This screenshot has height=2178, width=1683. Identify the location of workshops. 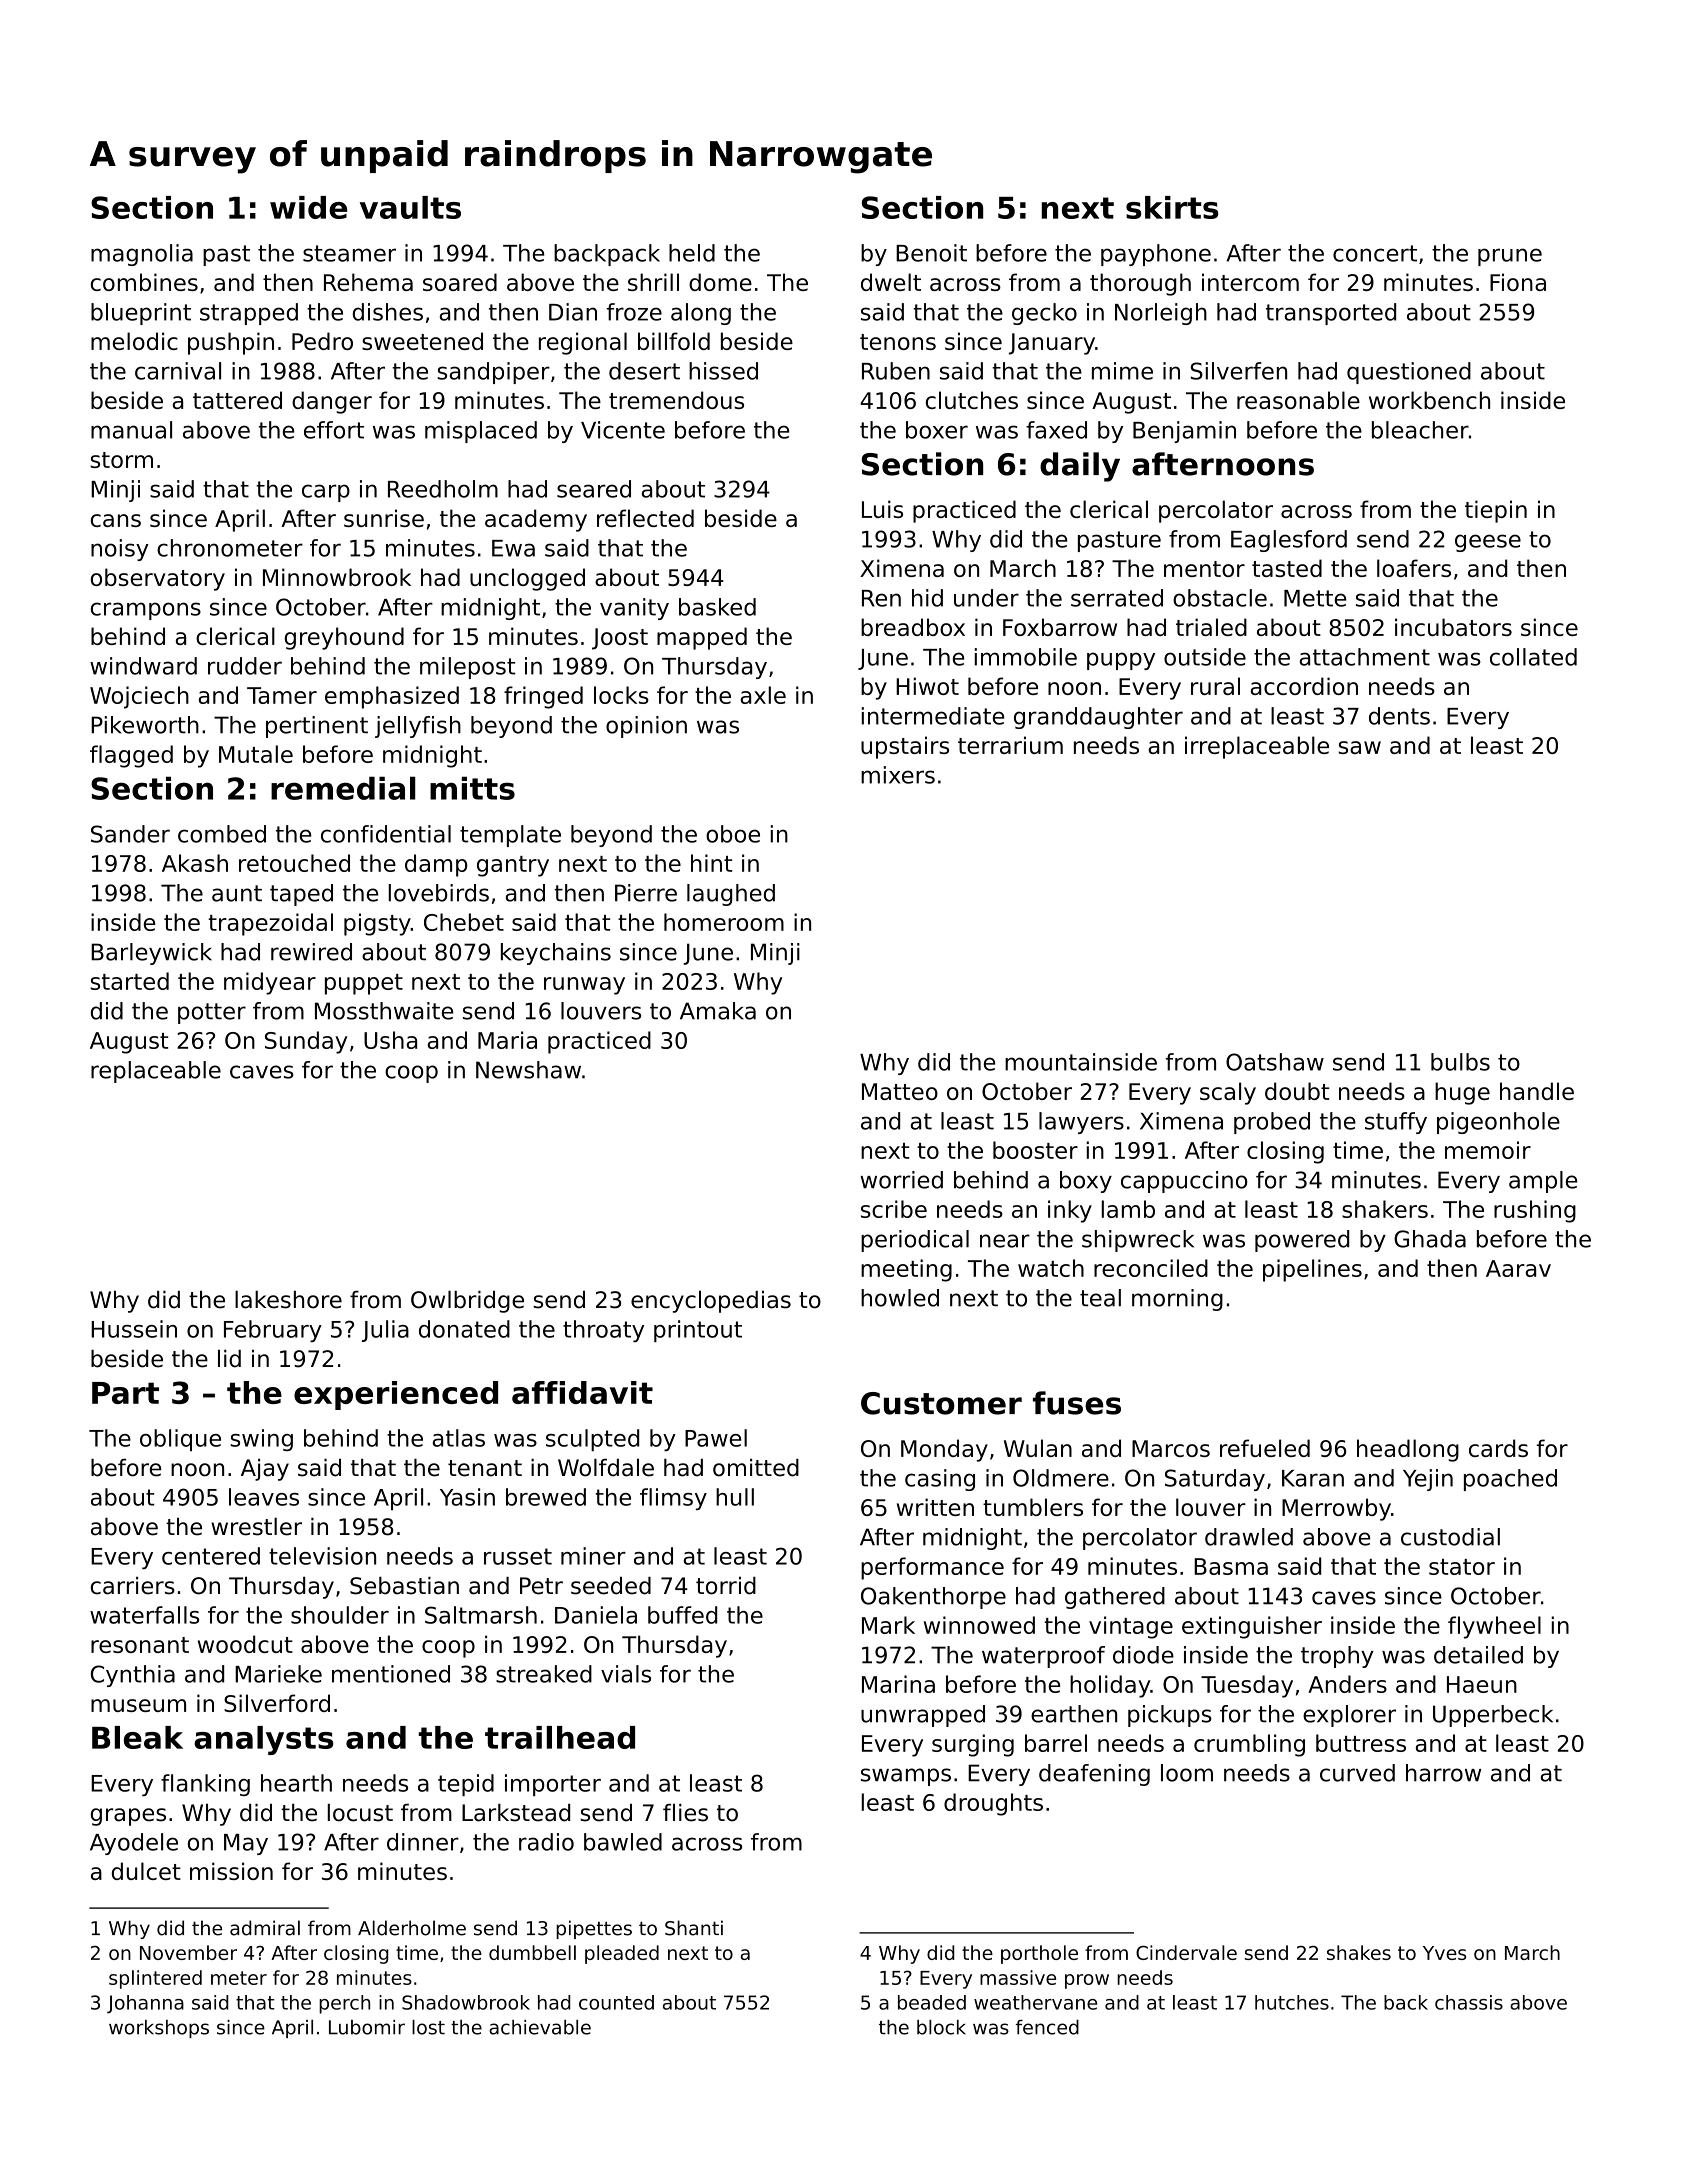
(159, 2029).
